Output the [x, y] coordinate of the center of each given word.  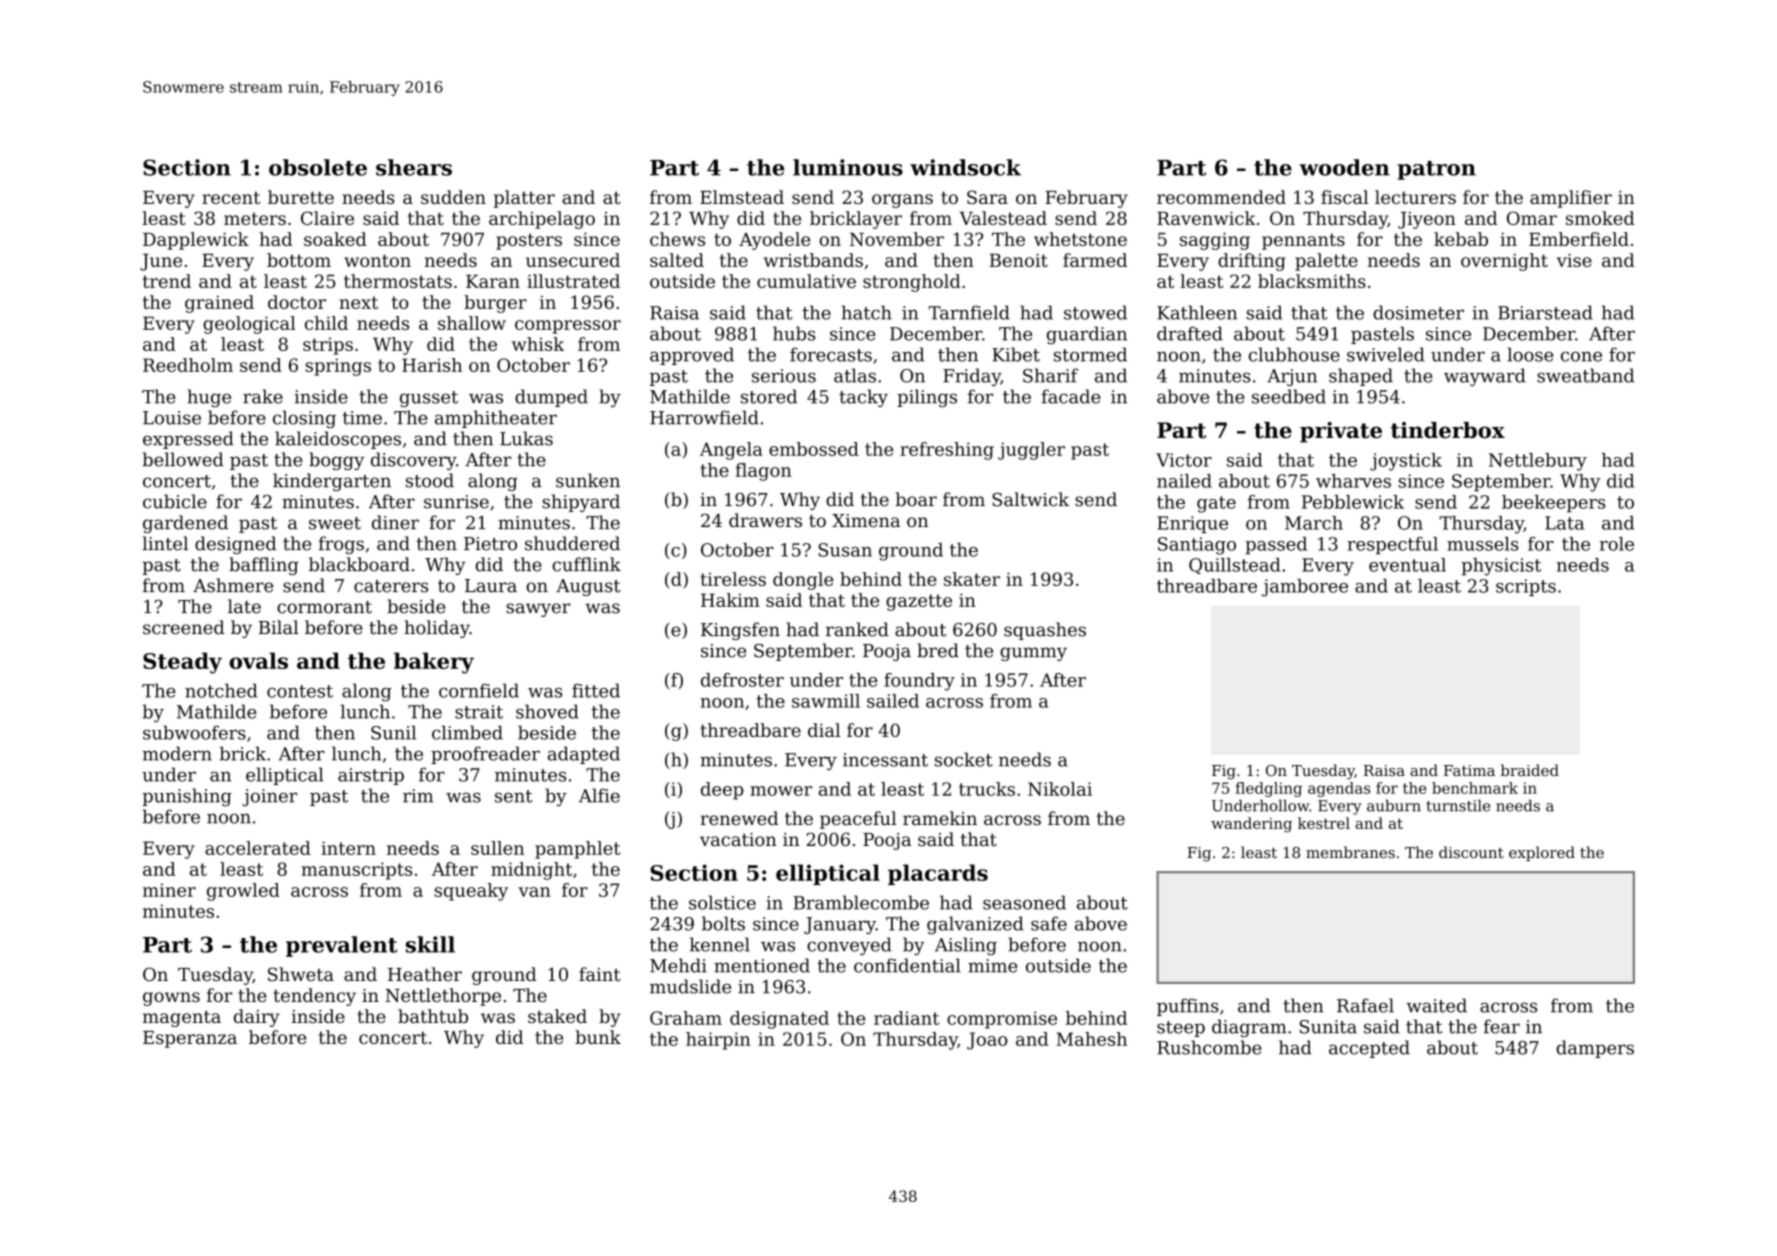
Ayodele [774, 241]
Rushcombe [1209, 1047]
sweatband [1585, 375]
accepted [1369, 1049]
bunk [598, 1037]
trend [167, 281]
